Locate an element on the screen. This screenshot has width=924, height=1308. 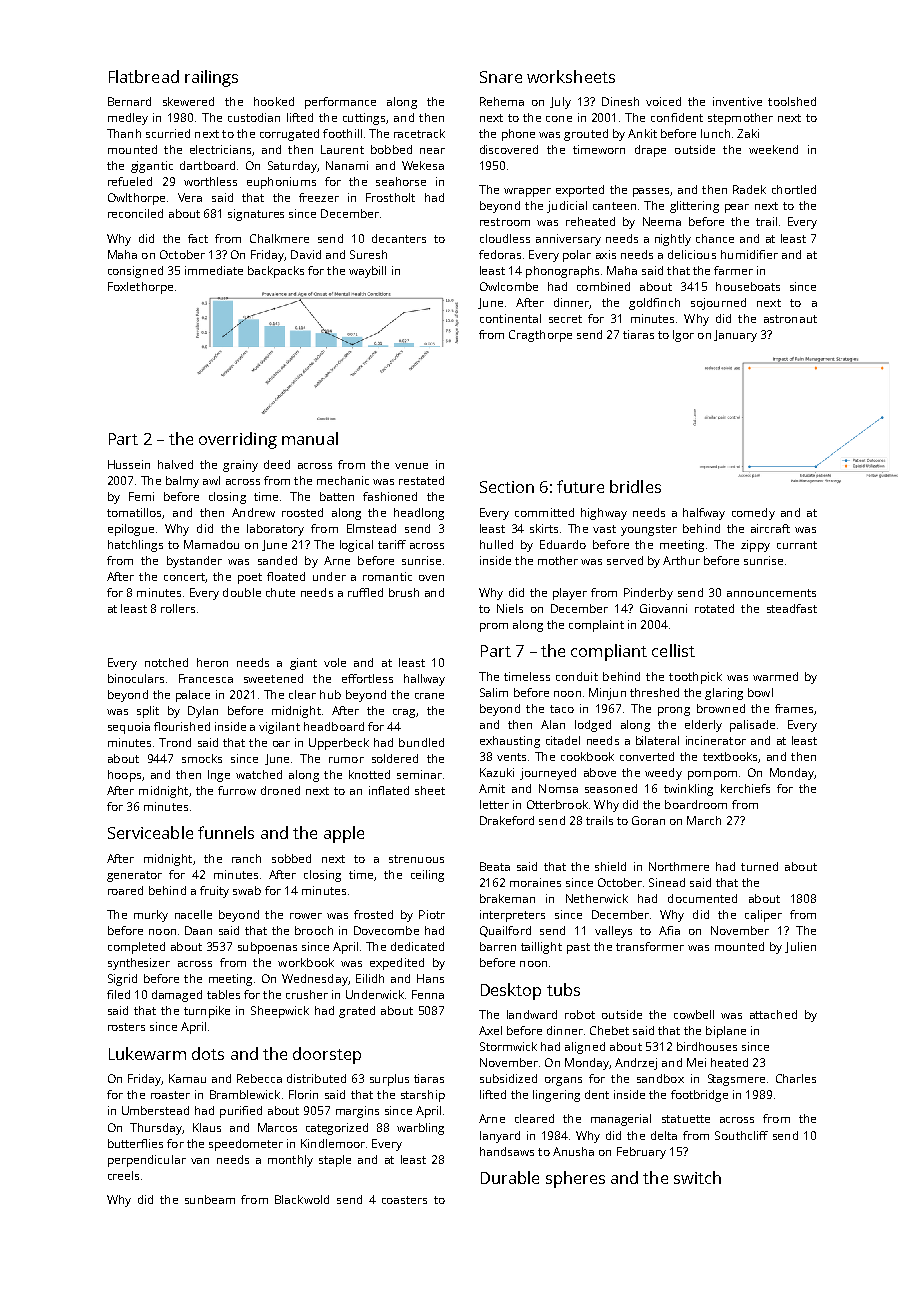
concert is located at coordinates (184, 577).
